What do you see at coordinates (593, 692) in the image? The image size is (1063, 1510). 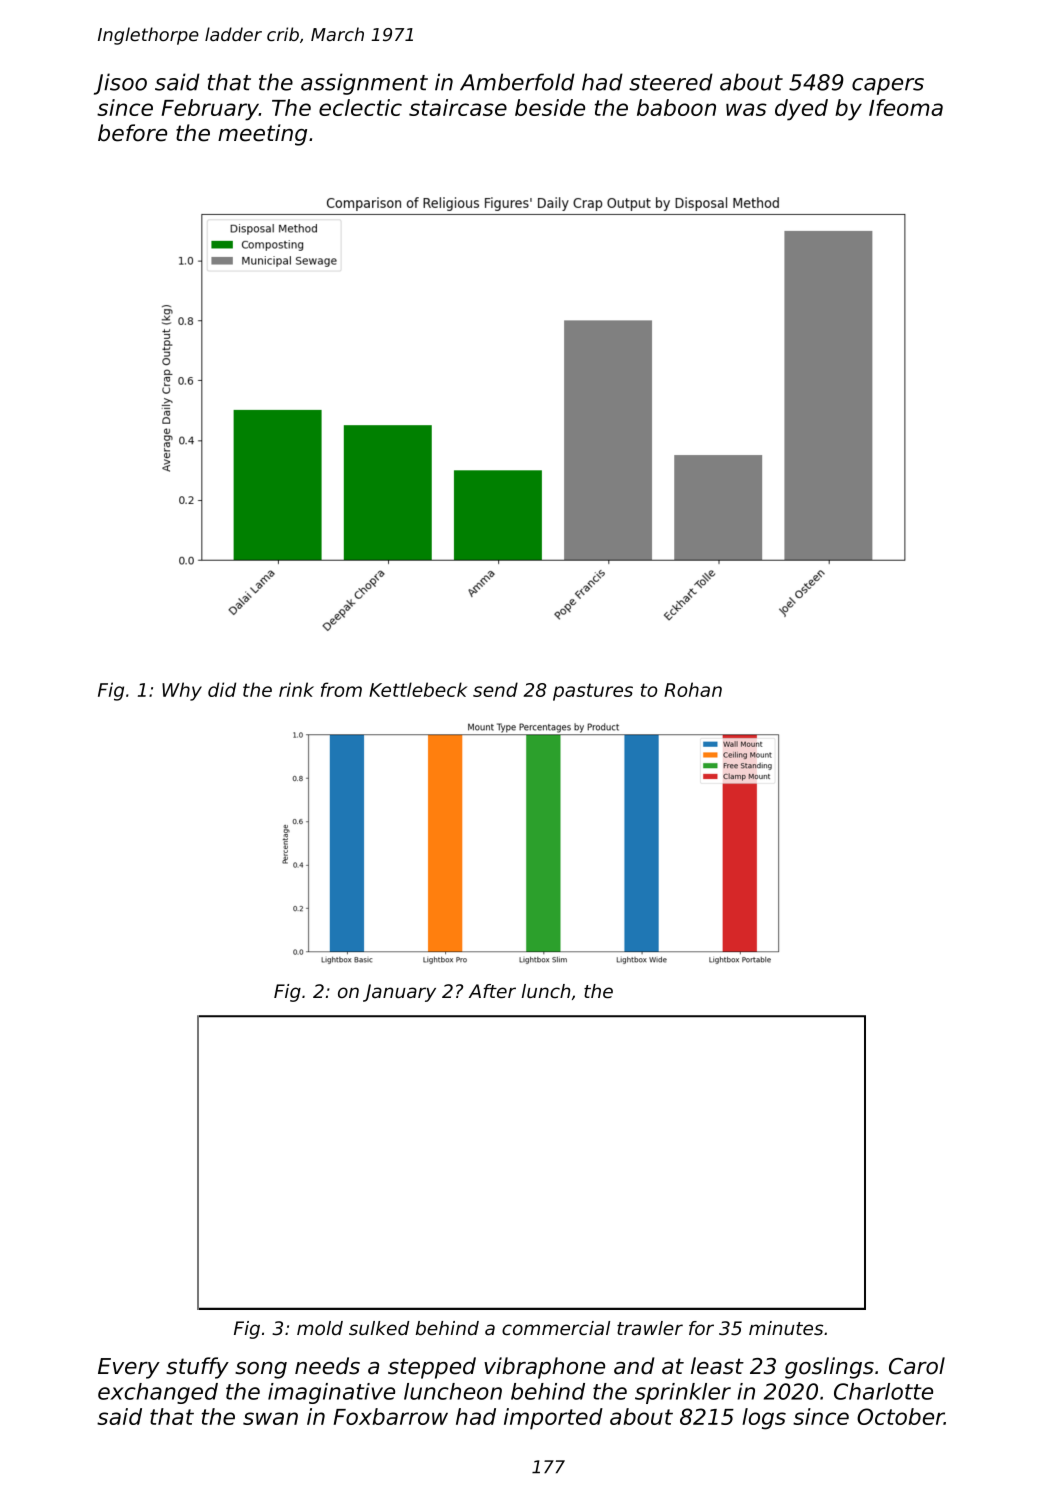 I see `pastures` at bounding box center [593, 692].
